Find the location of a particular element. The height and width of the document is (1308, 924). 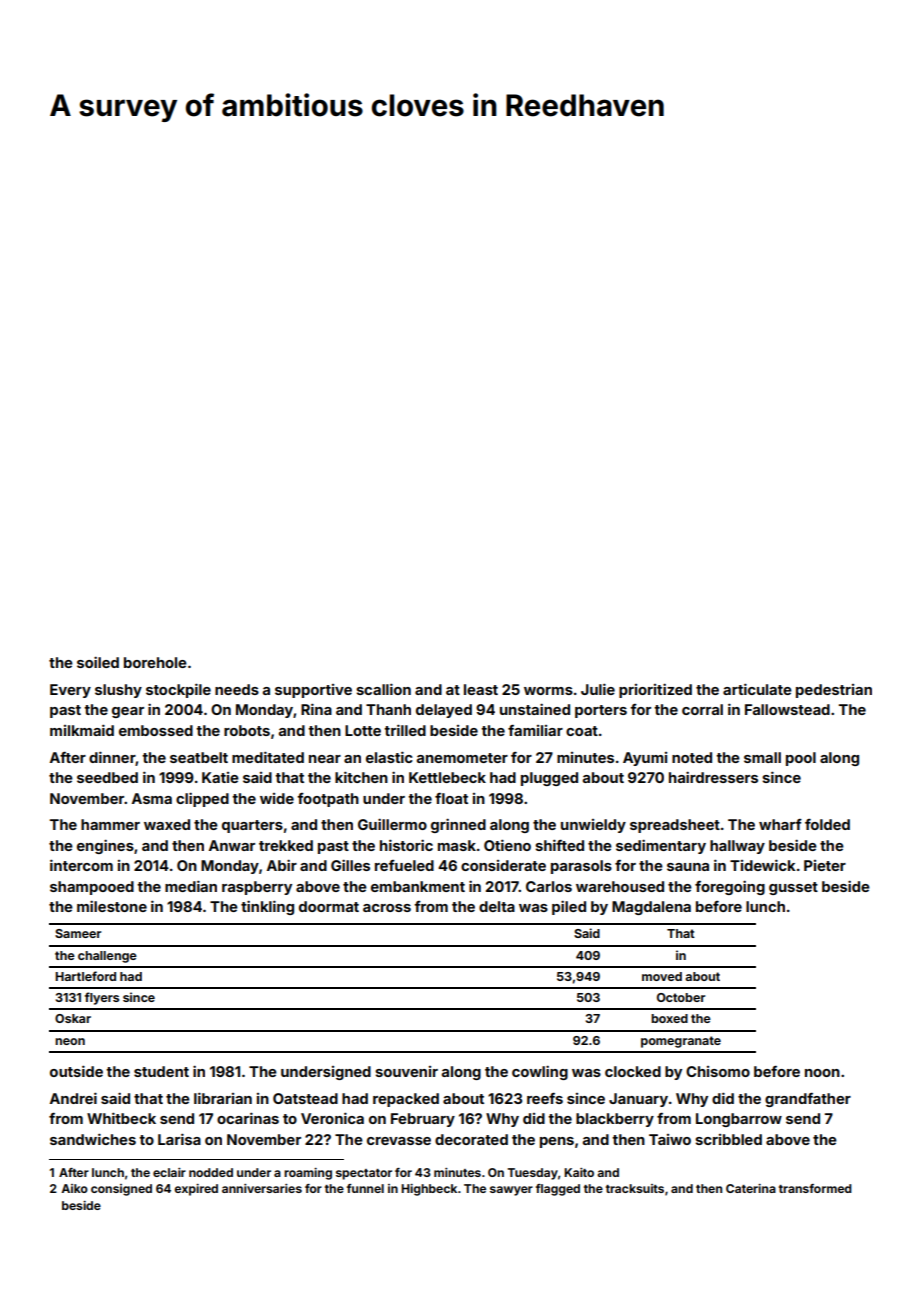

delta is located at coordinates (497, 906).
